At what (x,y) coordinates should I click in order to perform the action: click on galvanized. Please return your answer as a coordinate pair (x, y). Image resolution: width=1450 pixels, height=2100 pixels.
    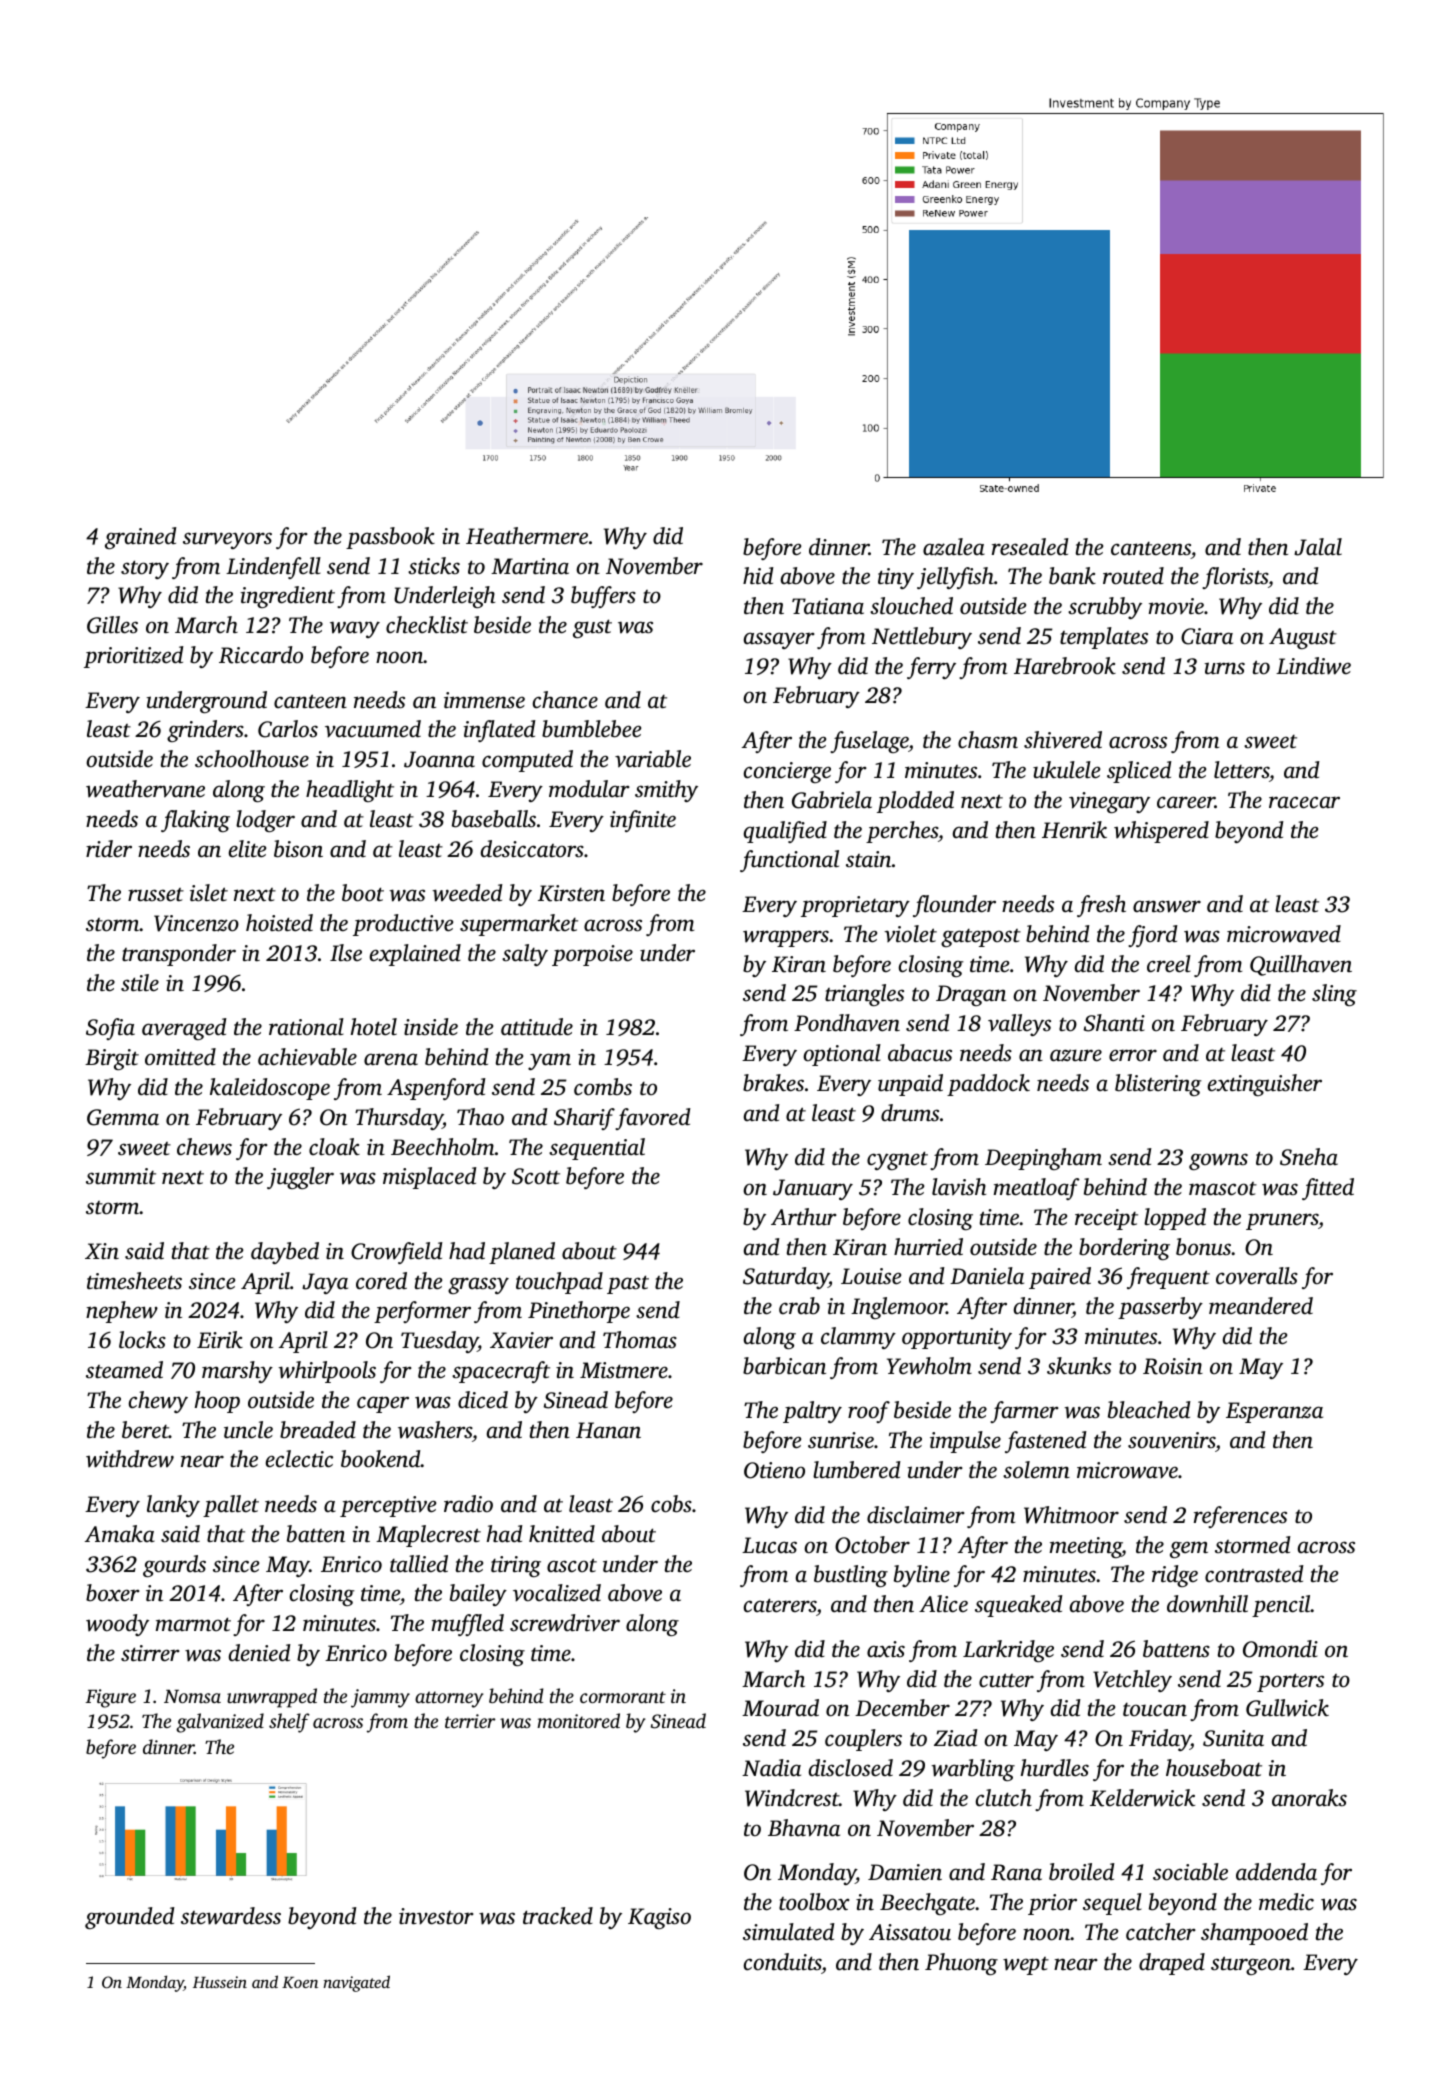
    Looking at the image, I should click on (220, 1723).
